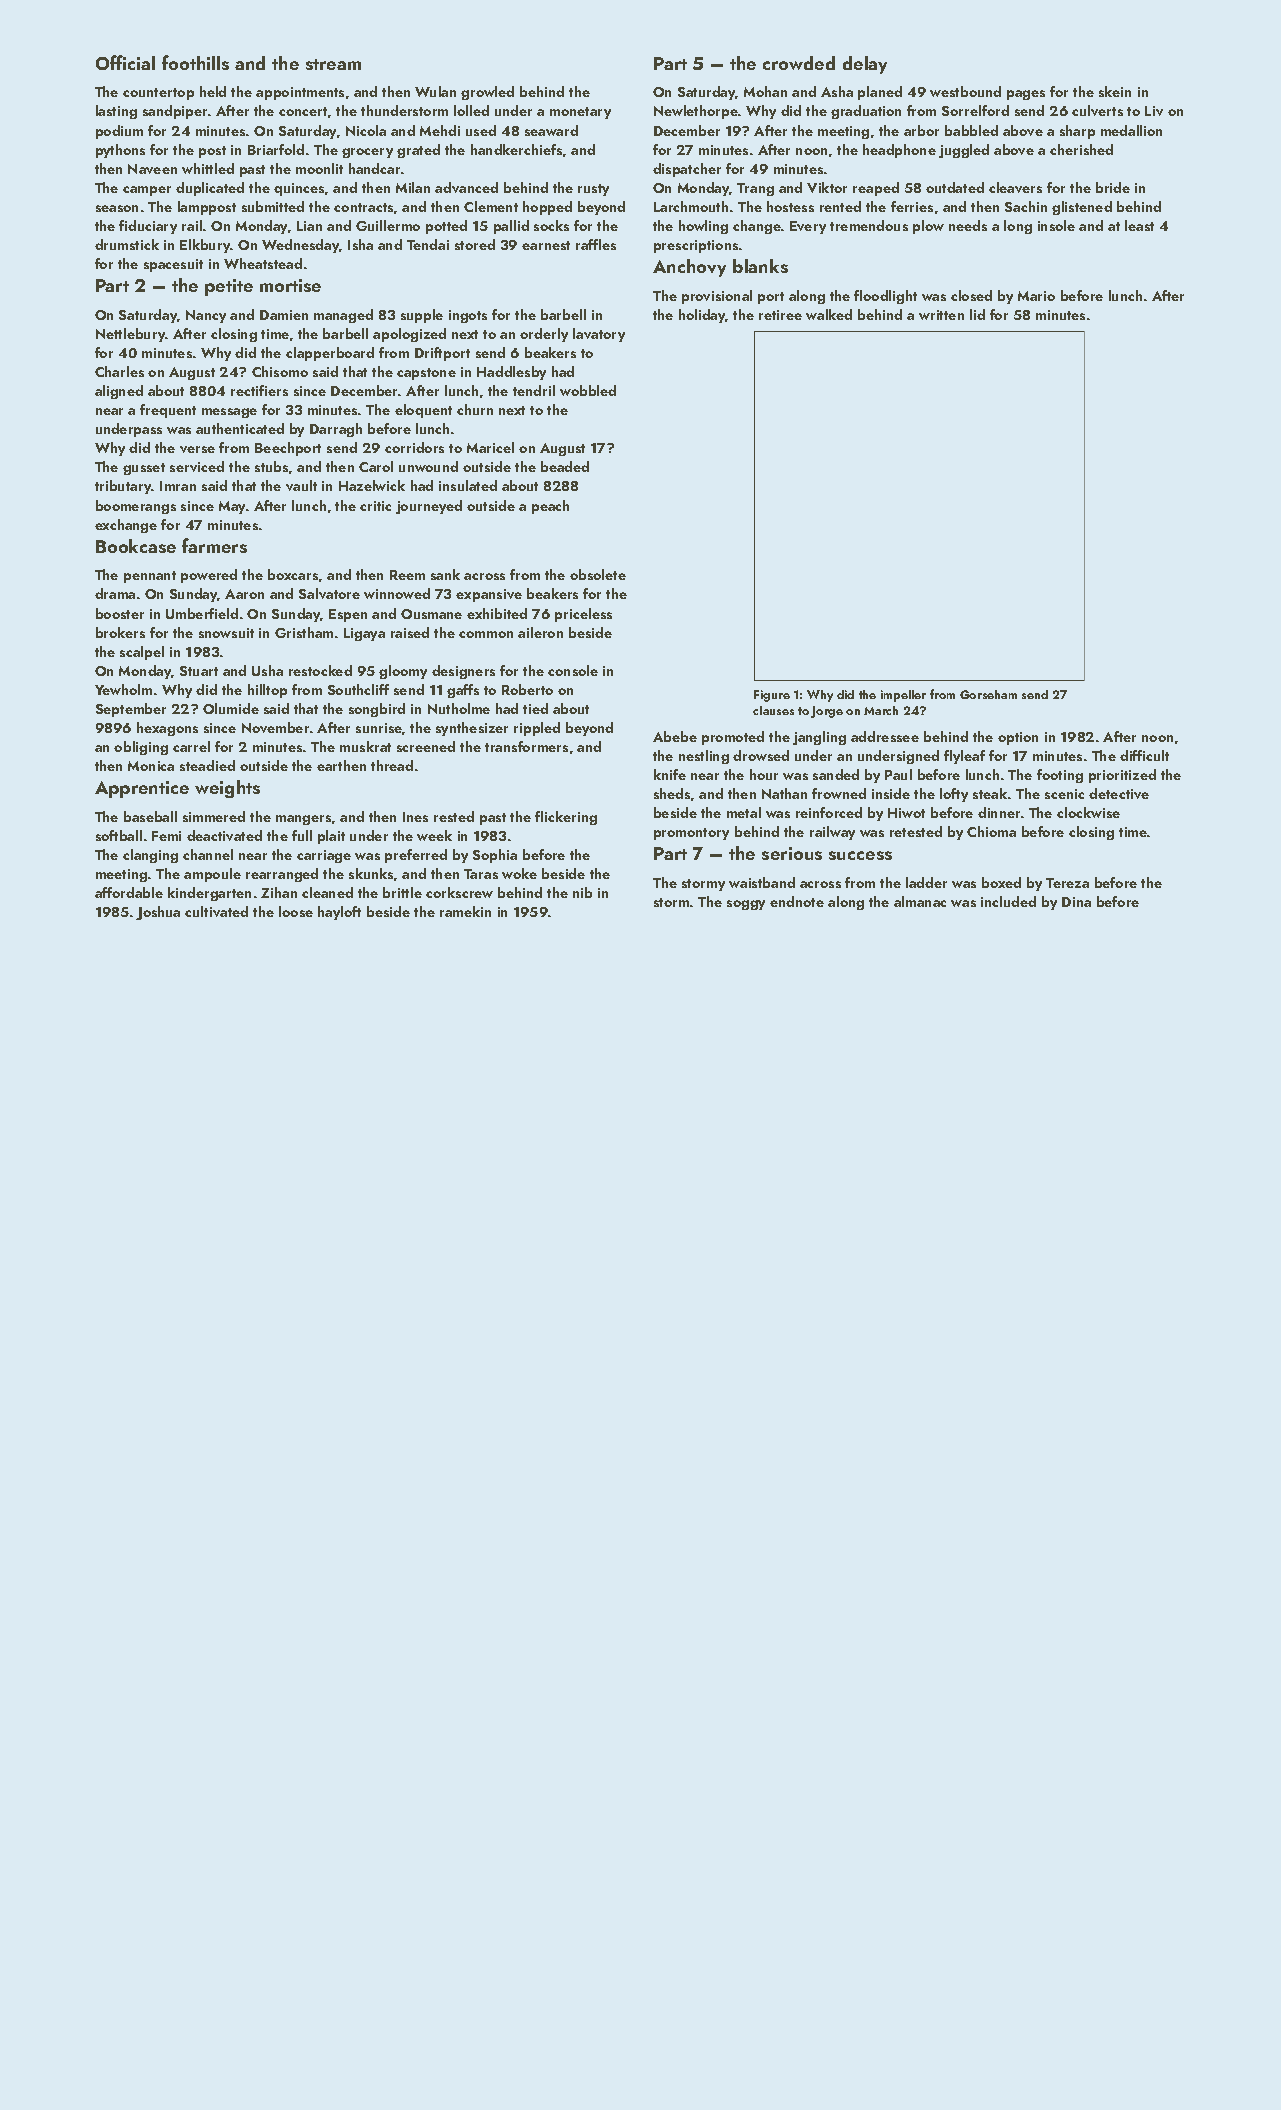  Describe the element at coordinates (208, 168) in the page. I see `whittled` at that location.
